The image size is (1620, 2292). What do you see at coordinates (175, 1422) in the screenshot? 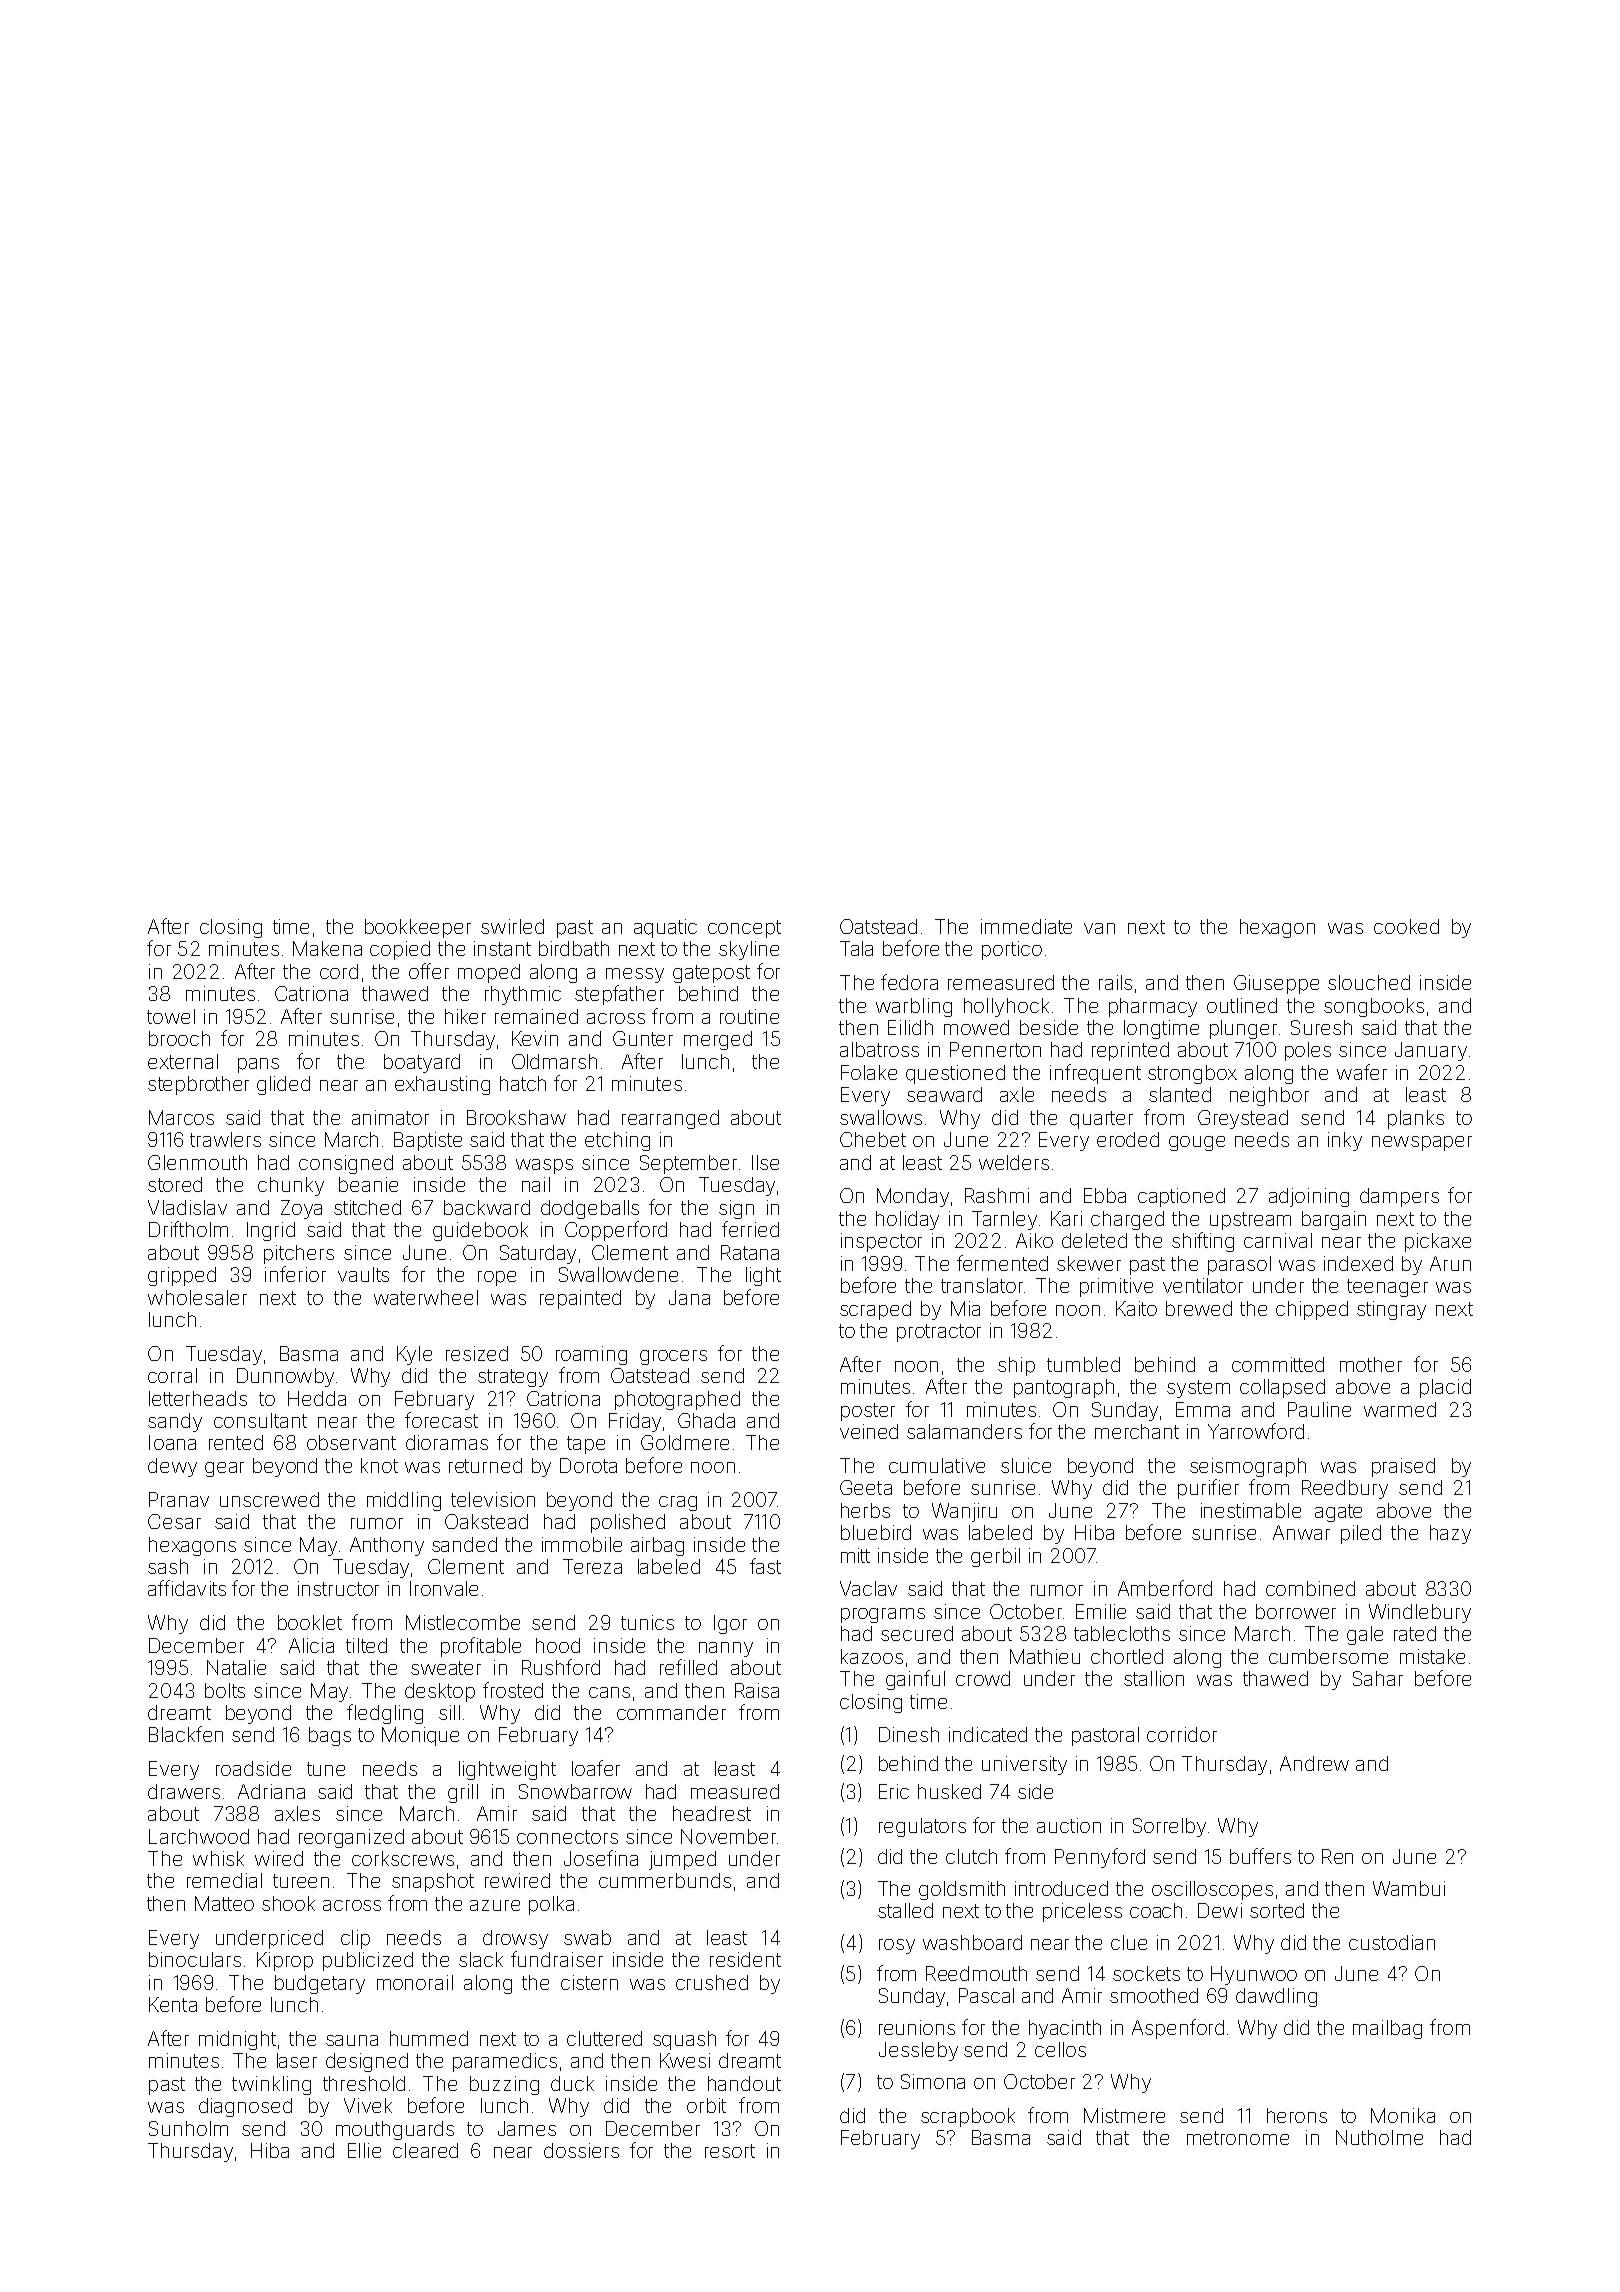
I see `sandy` at bounding box center [175, 1422].
